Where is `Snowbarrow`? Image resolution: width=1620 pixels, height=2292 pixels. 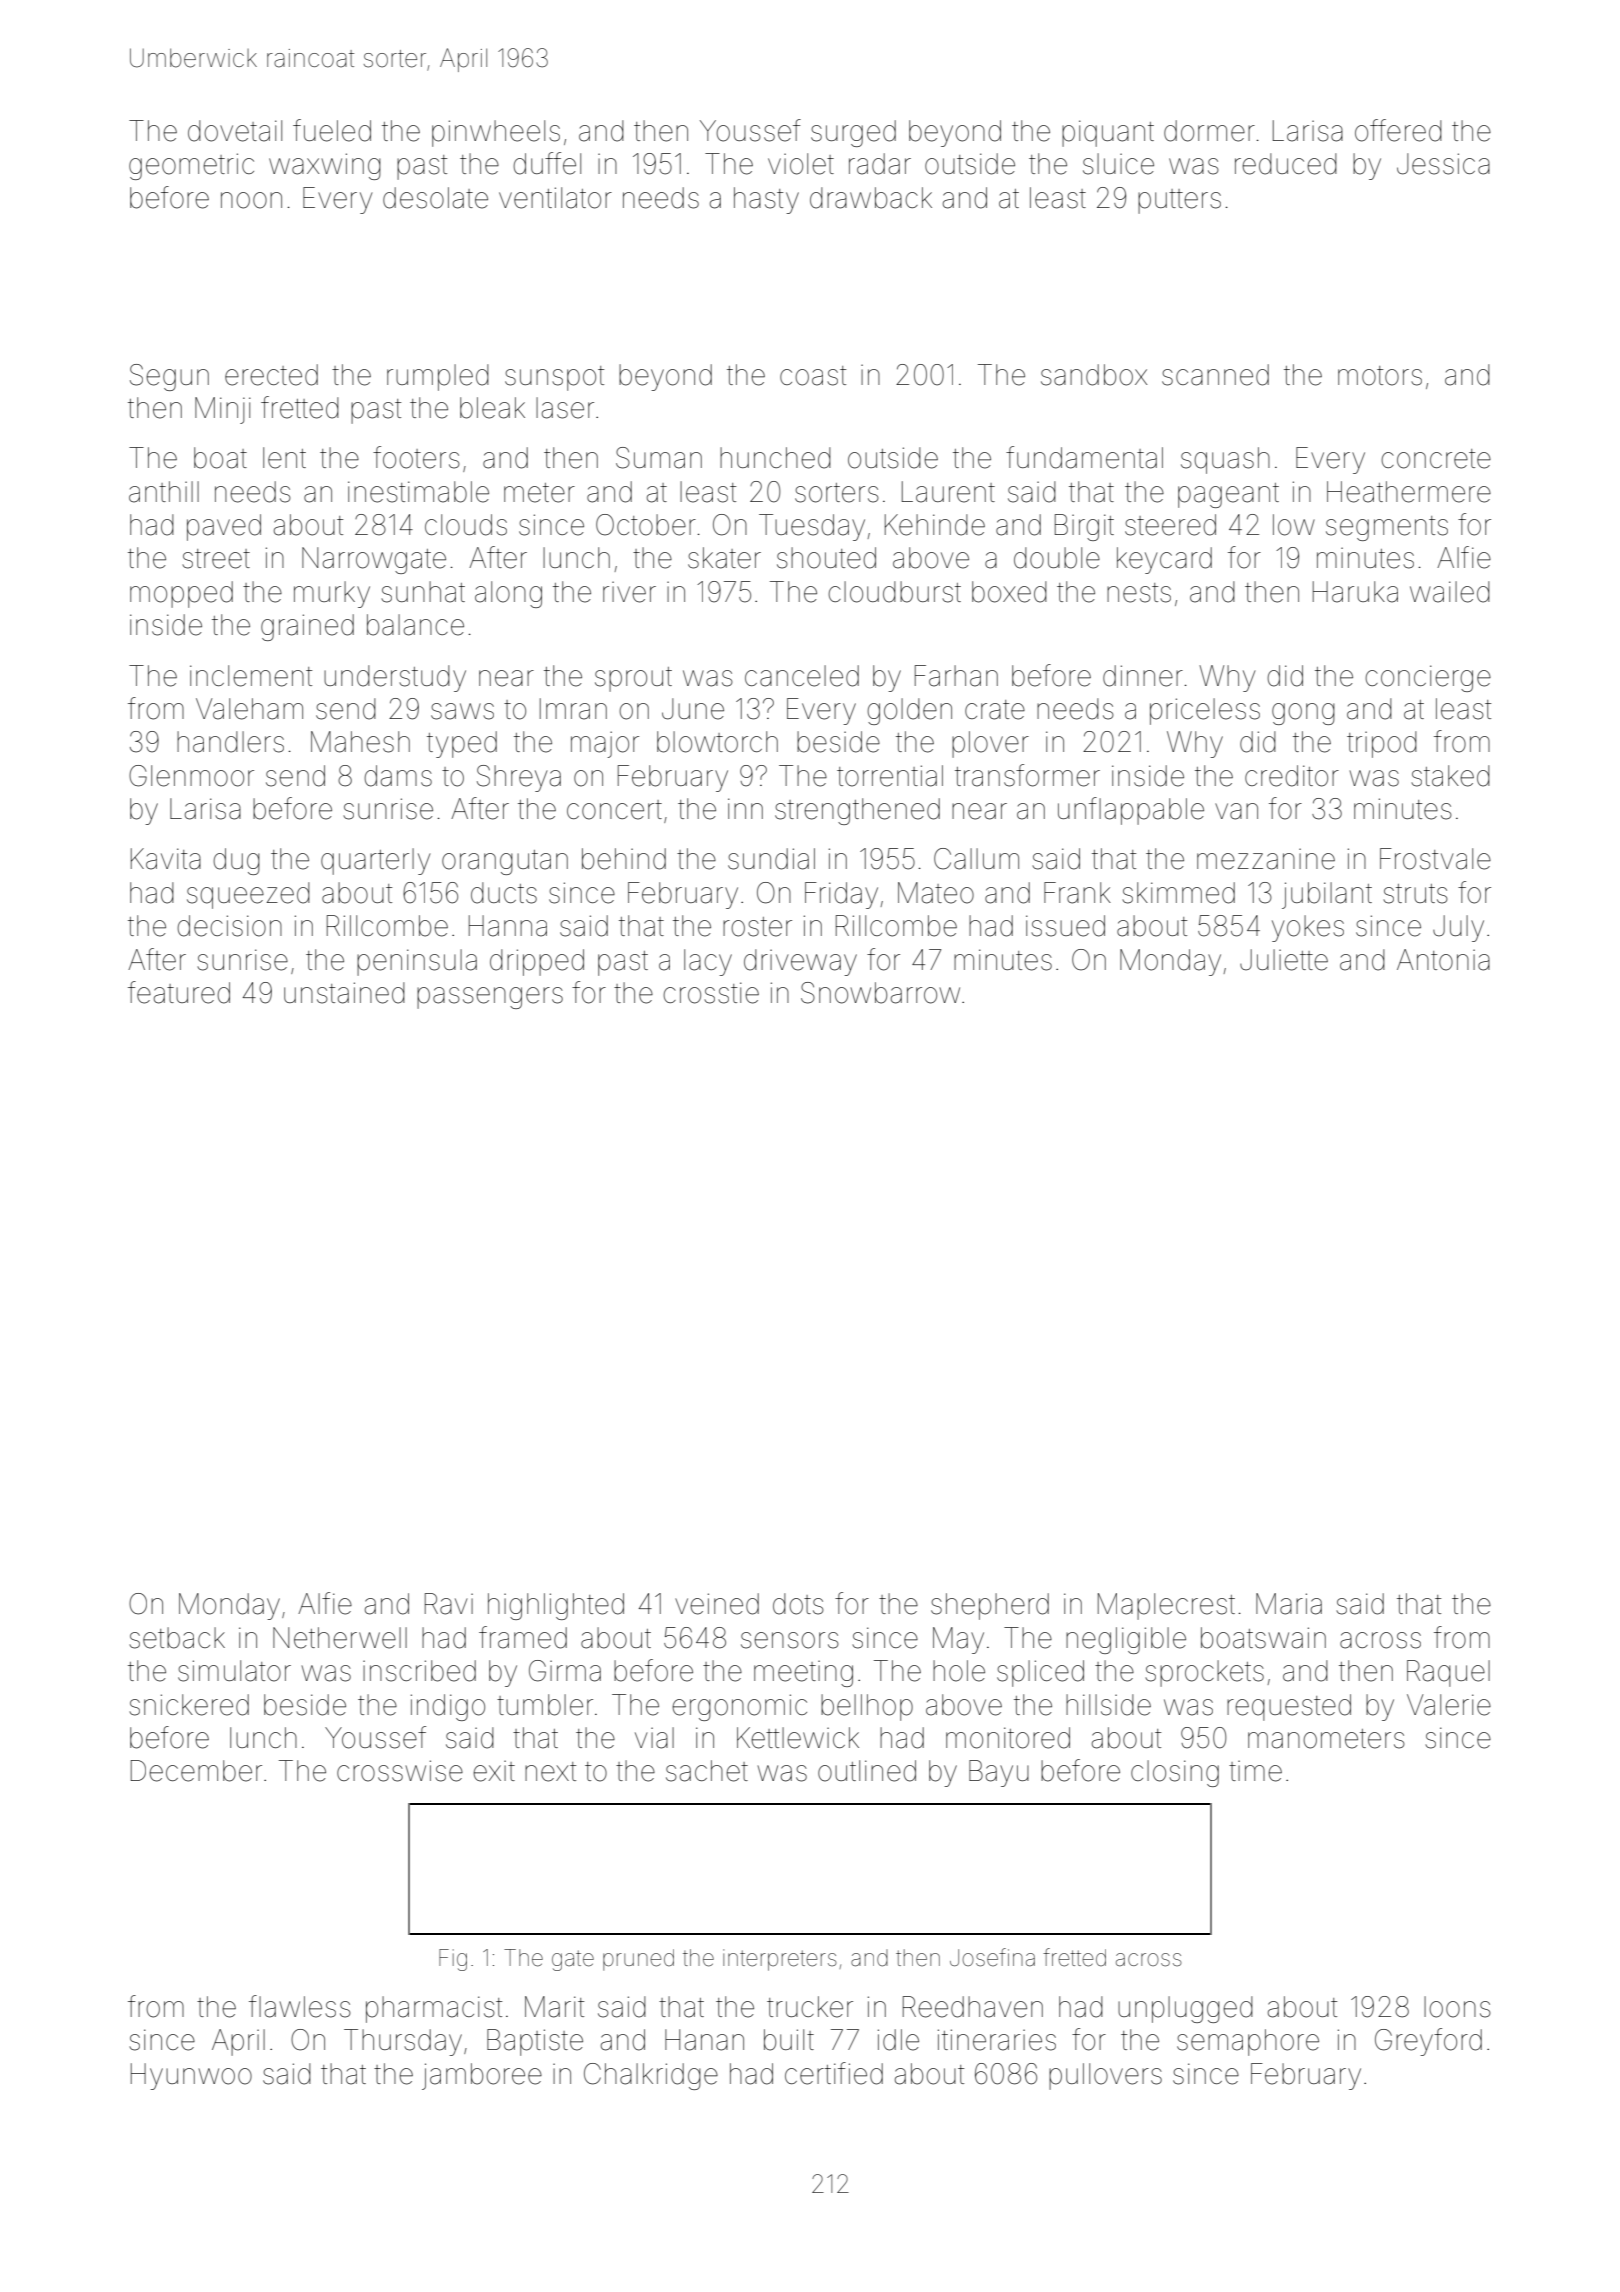 Snowbarrow is located at coordinates (880, 993).
